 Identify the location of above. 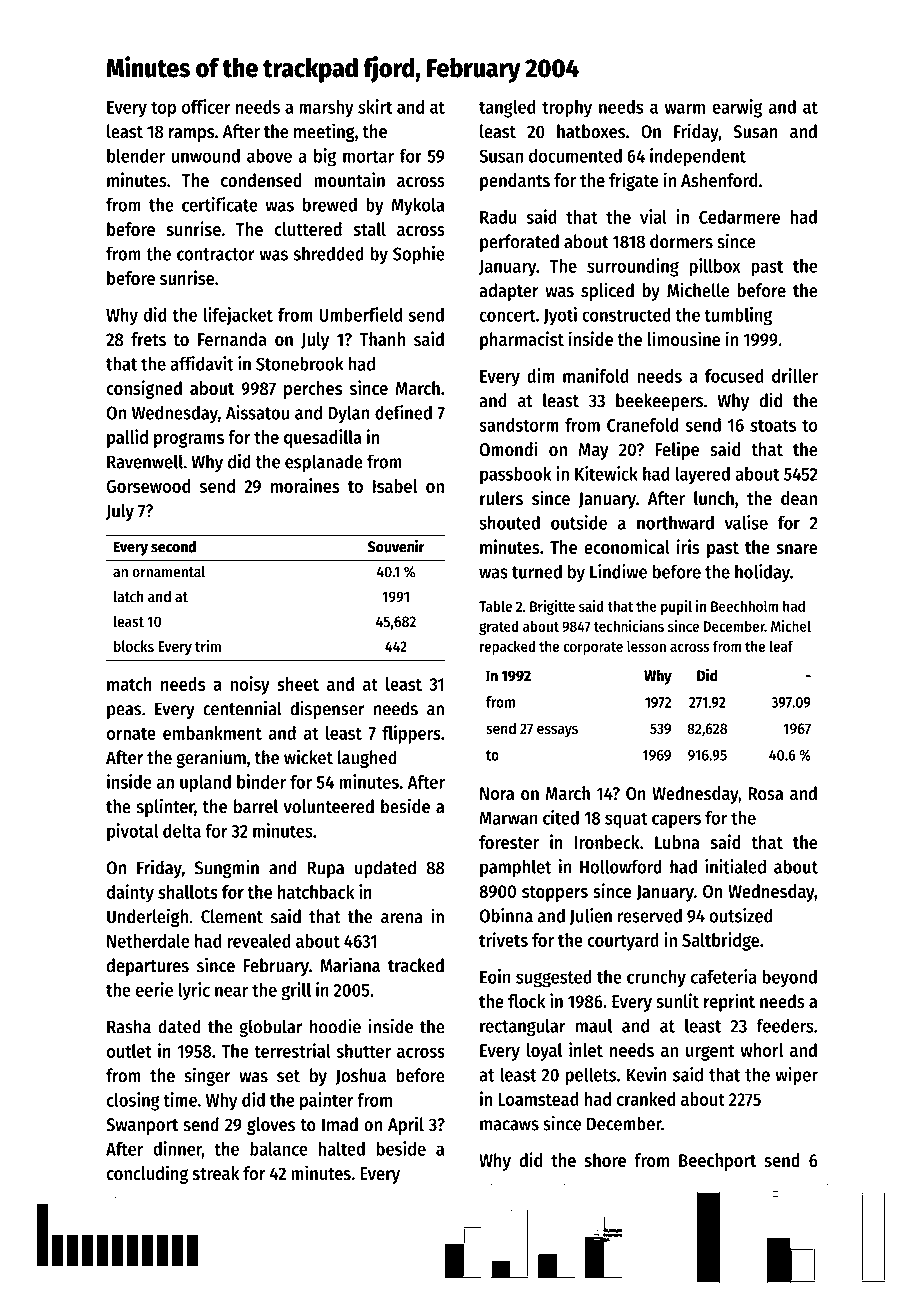
(269, 156).
